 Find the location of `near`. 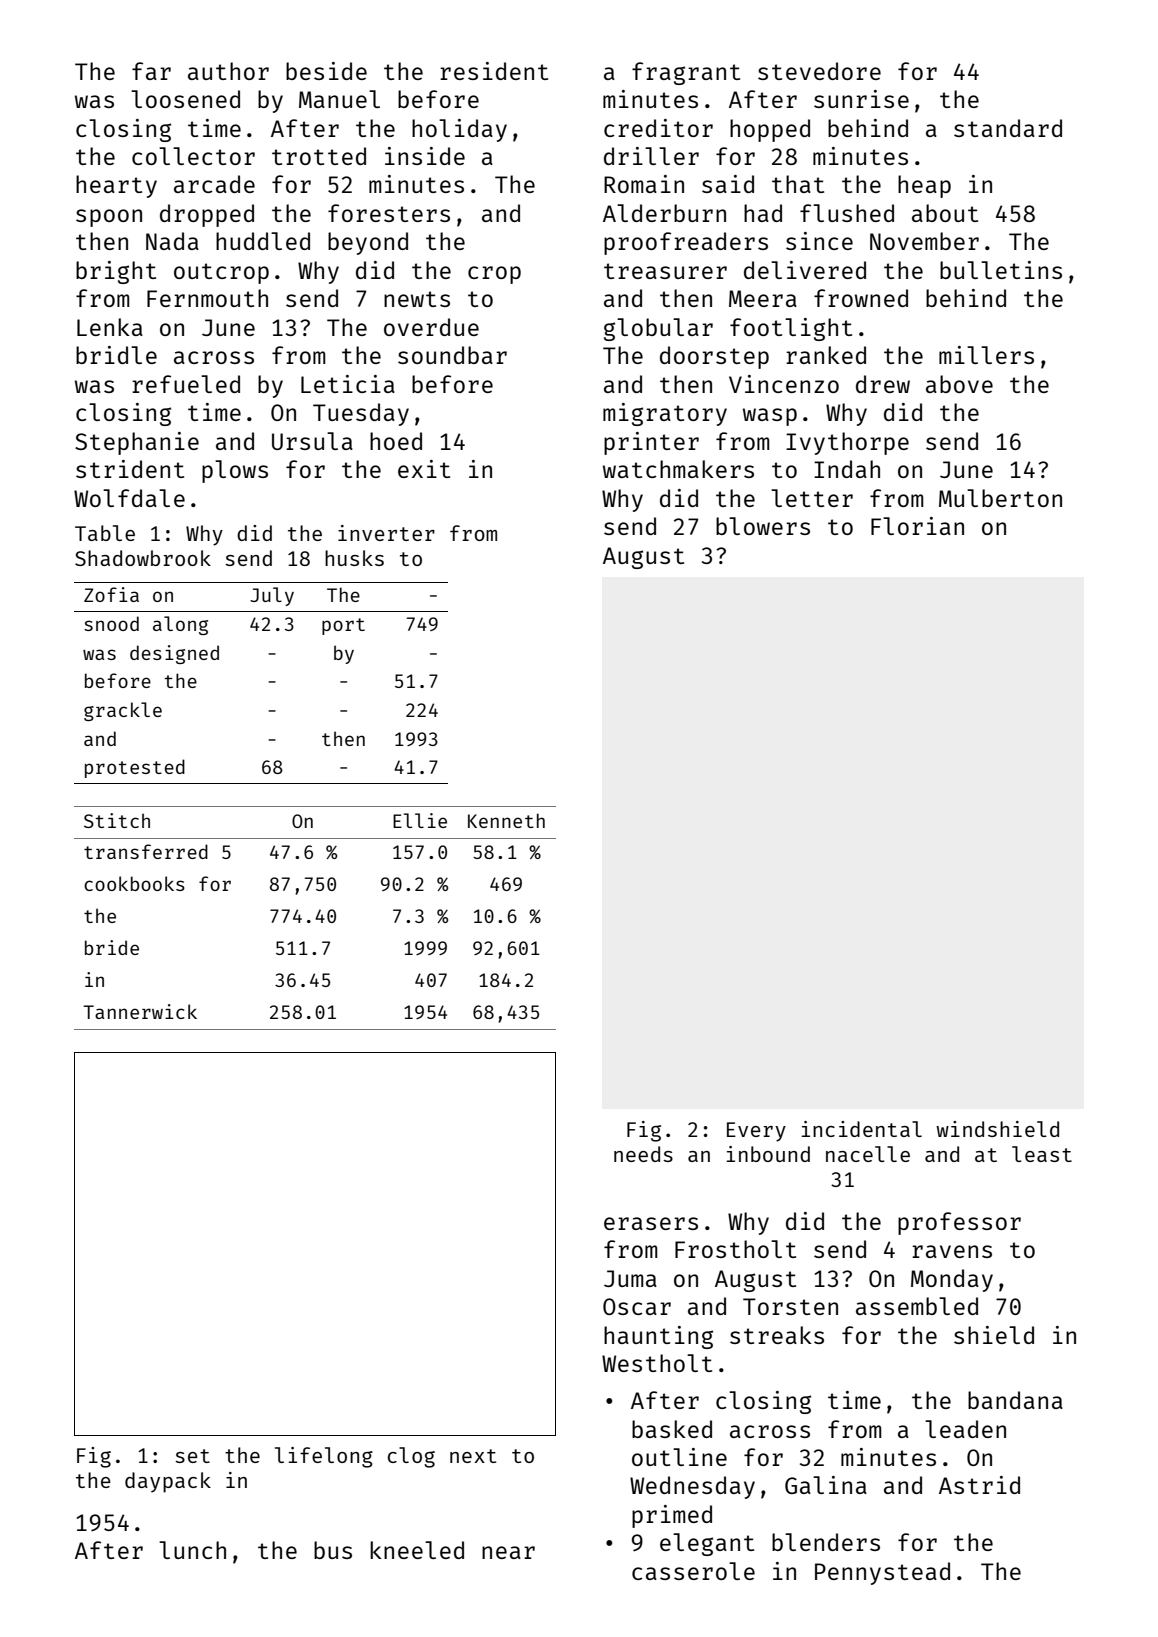

near is located at coordinates (508, 1552).
